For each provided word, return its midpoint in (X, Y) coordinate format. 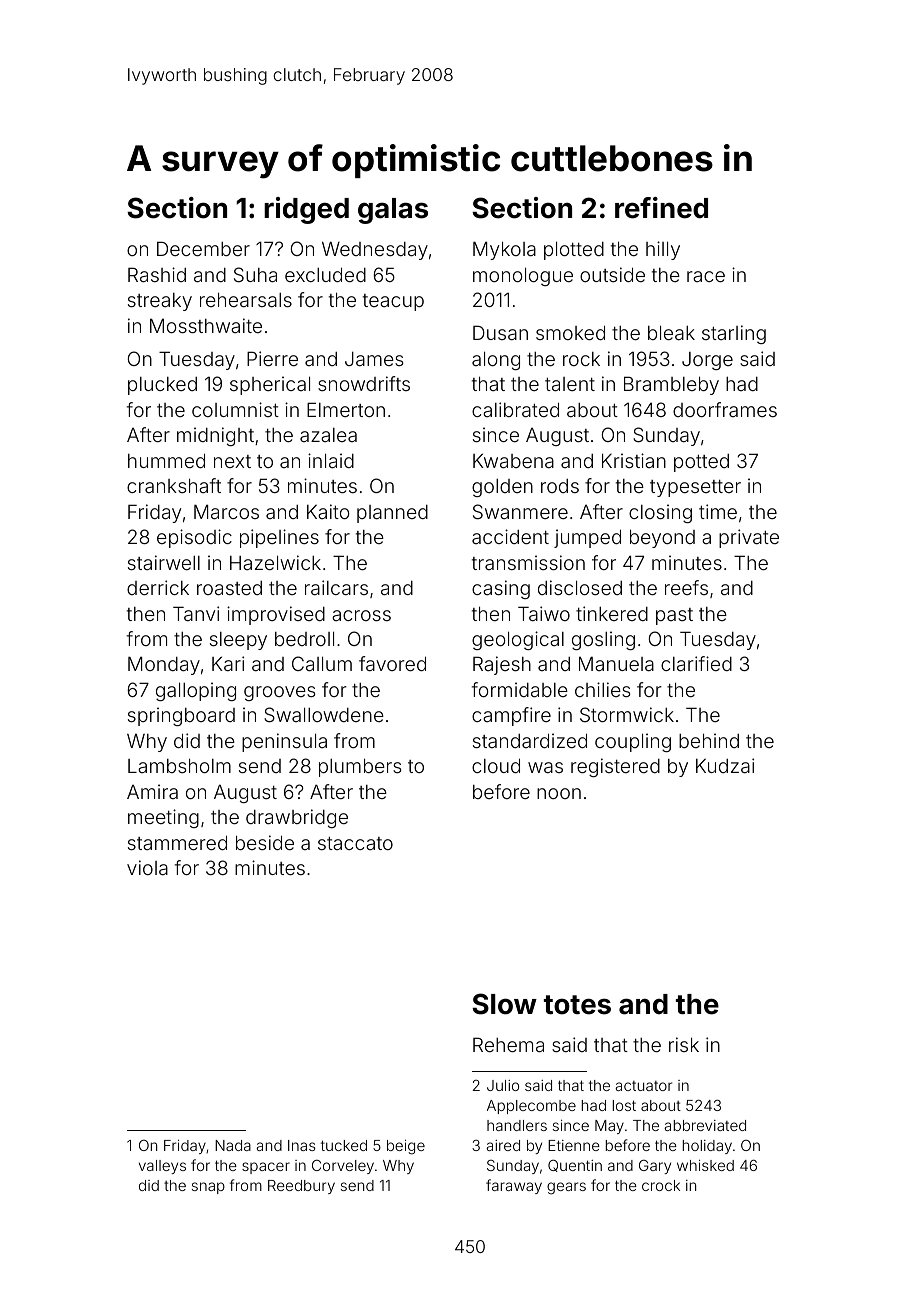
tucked (344, 1145)
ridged (306, 210)
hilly (663, 250)
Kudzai (725, 765)
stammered (177, 842)
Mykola (504, 250)
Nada (233, 1145)
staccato (355, 843)
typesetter (695, 488)
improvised (276, 615)
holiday (707, 1147)
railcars (336, 587)
